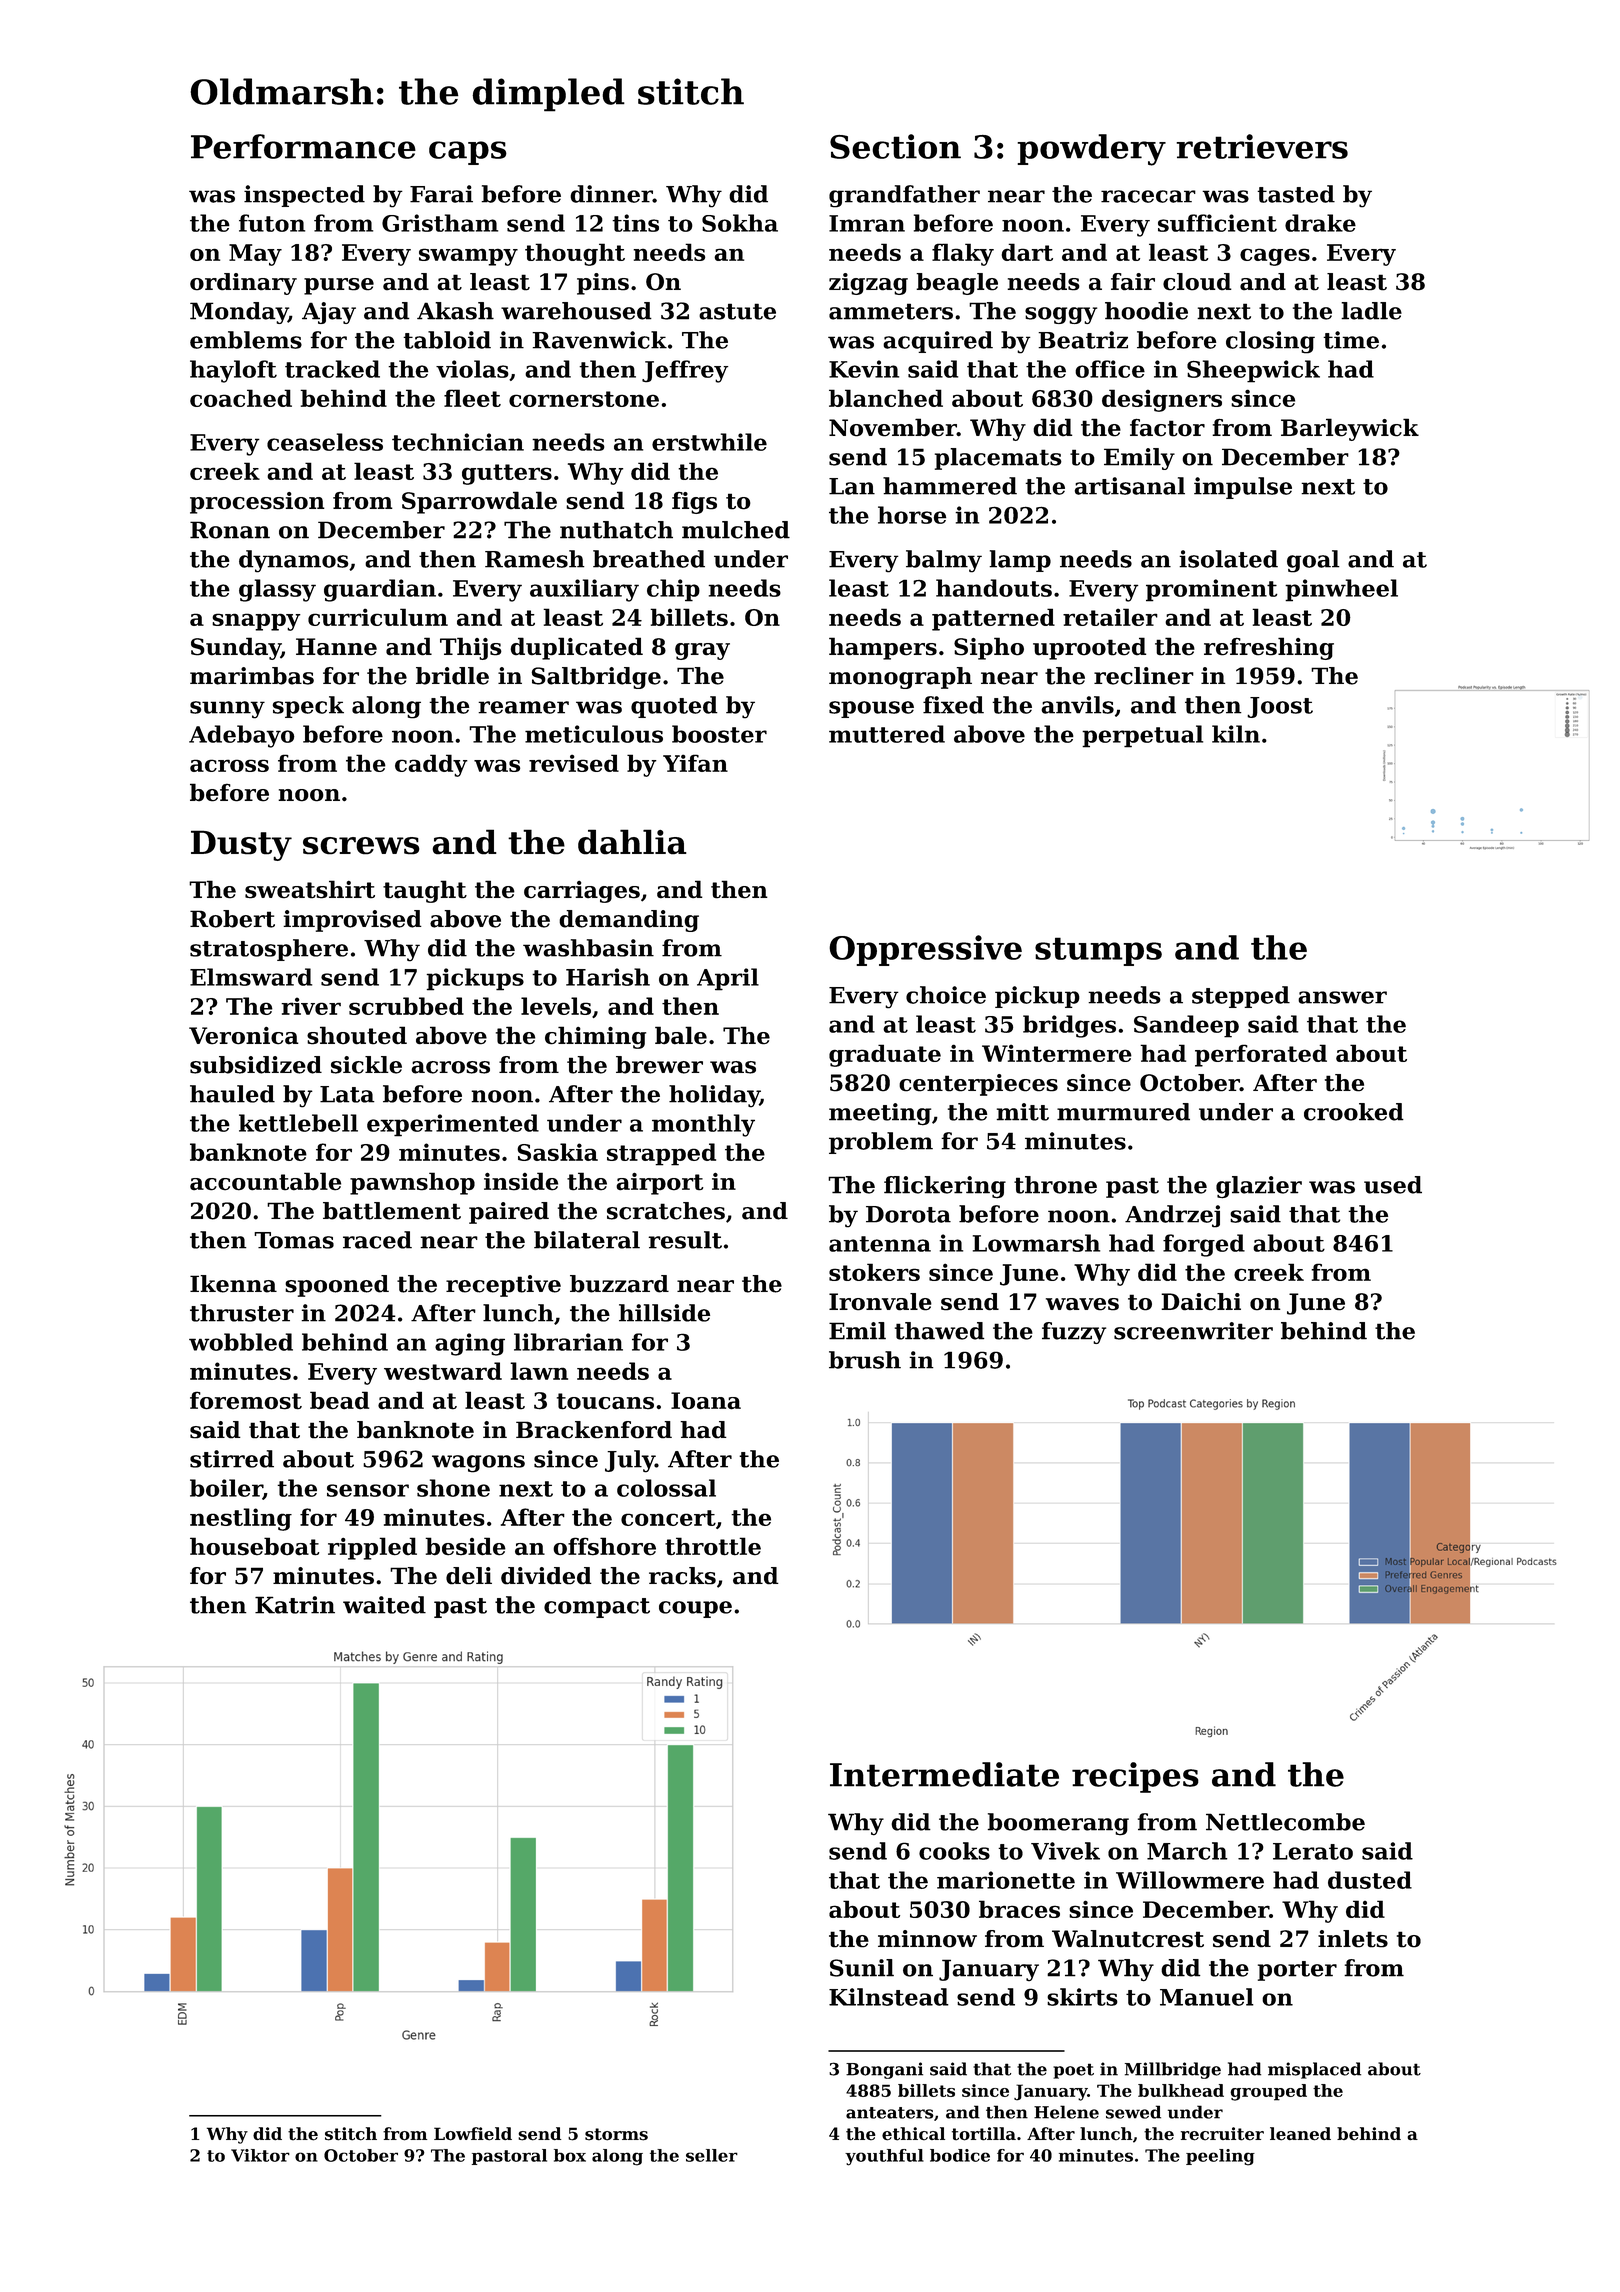 The image size is (1620, 2292). Describe the element at coordinates (1193, 1331) in the screenshot. I see `screenwriter` at that location.
